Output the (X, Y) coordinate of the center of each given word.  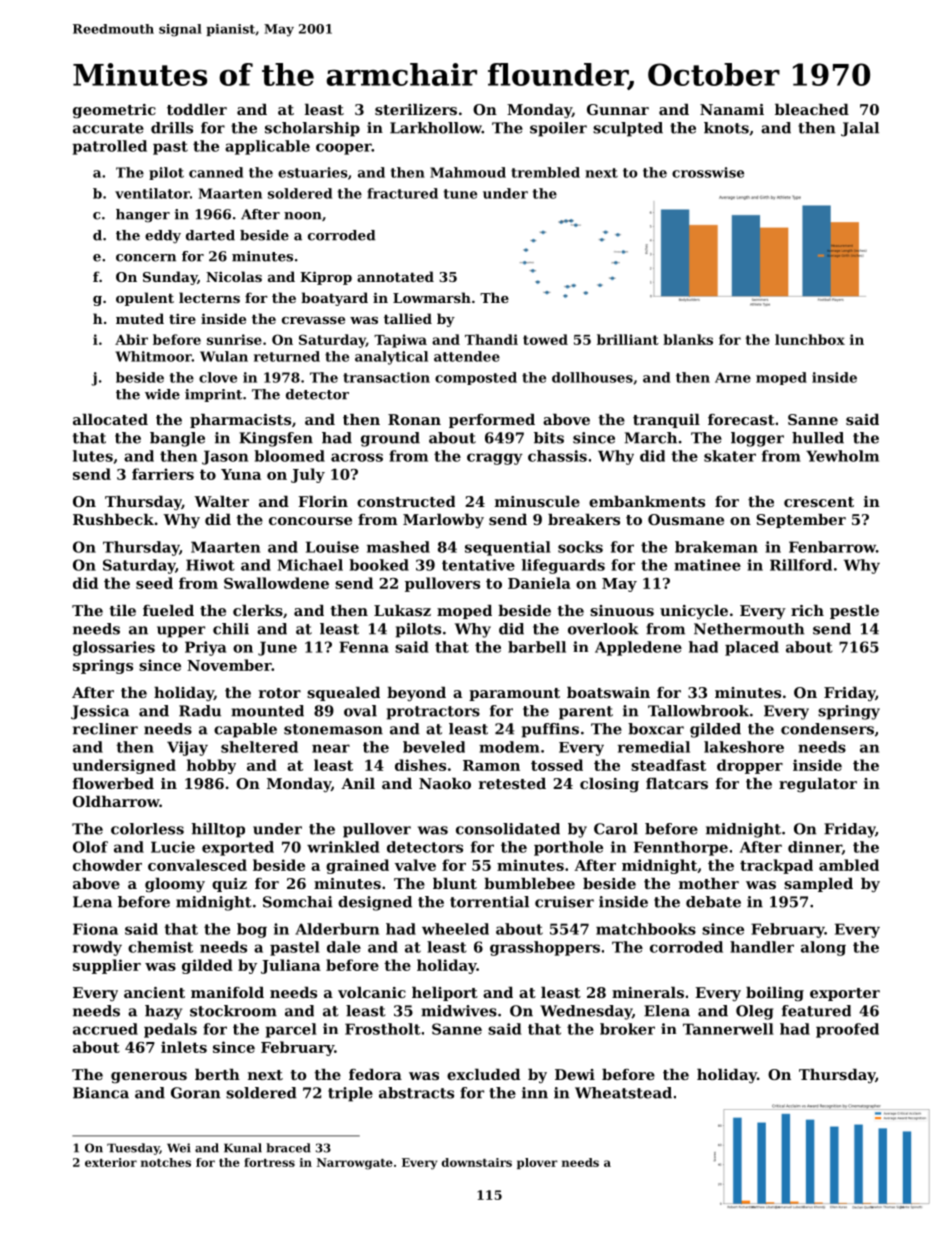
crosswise (708, 172)
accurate (108, 128)
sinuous (622, 610)
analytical (391, 358)
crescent (819, 502)
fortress (269, 1162)
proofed (847, 1030)
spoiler (558, 129)
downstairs (477, 1162)
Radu (200, 711)
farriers (163, 474)
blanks (688, 339)
